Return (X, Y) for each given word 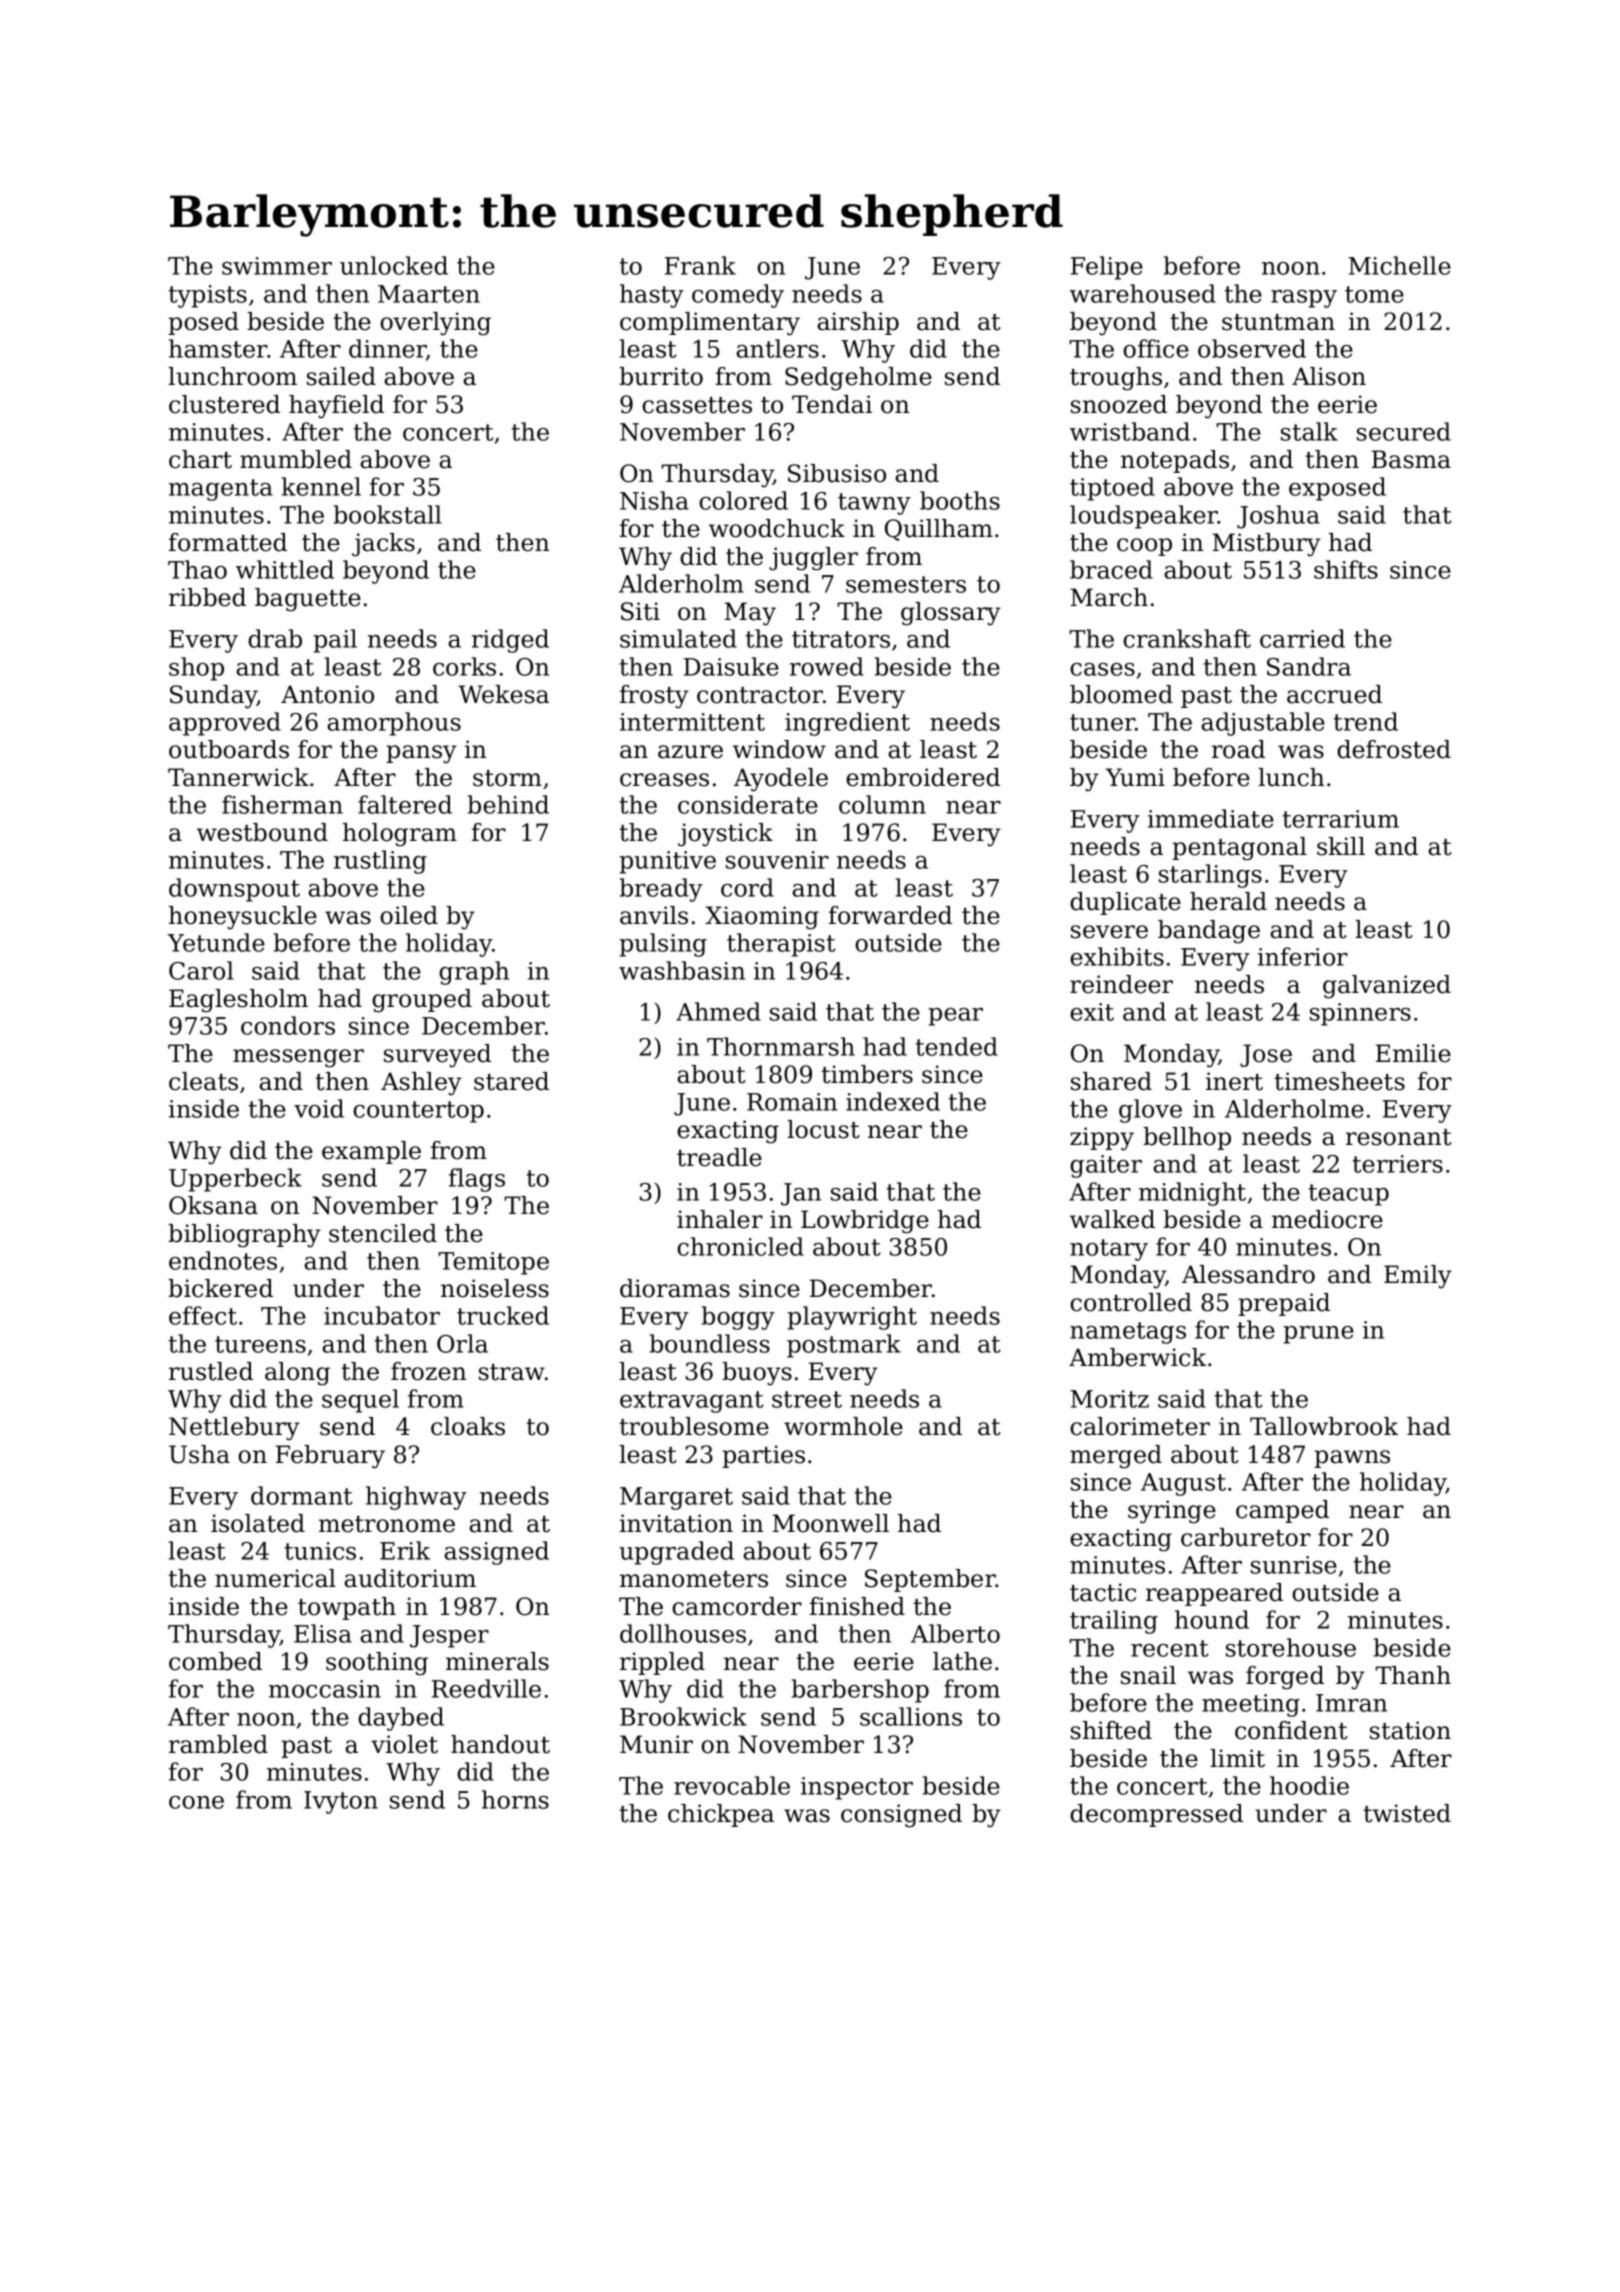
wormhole (843, 1426)
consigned (901, 1816)
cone (196, 1802)
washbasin (682, 970)
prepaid (1284, 1304)
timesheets (1339, 1081)
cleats (203, 1081)
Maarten (429, 294)
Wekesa (503, 694)
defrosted (1394, 749)
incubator (382, 1315)
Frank (700, 265)
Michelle (1399, 265)
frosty (654, 697)
